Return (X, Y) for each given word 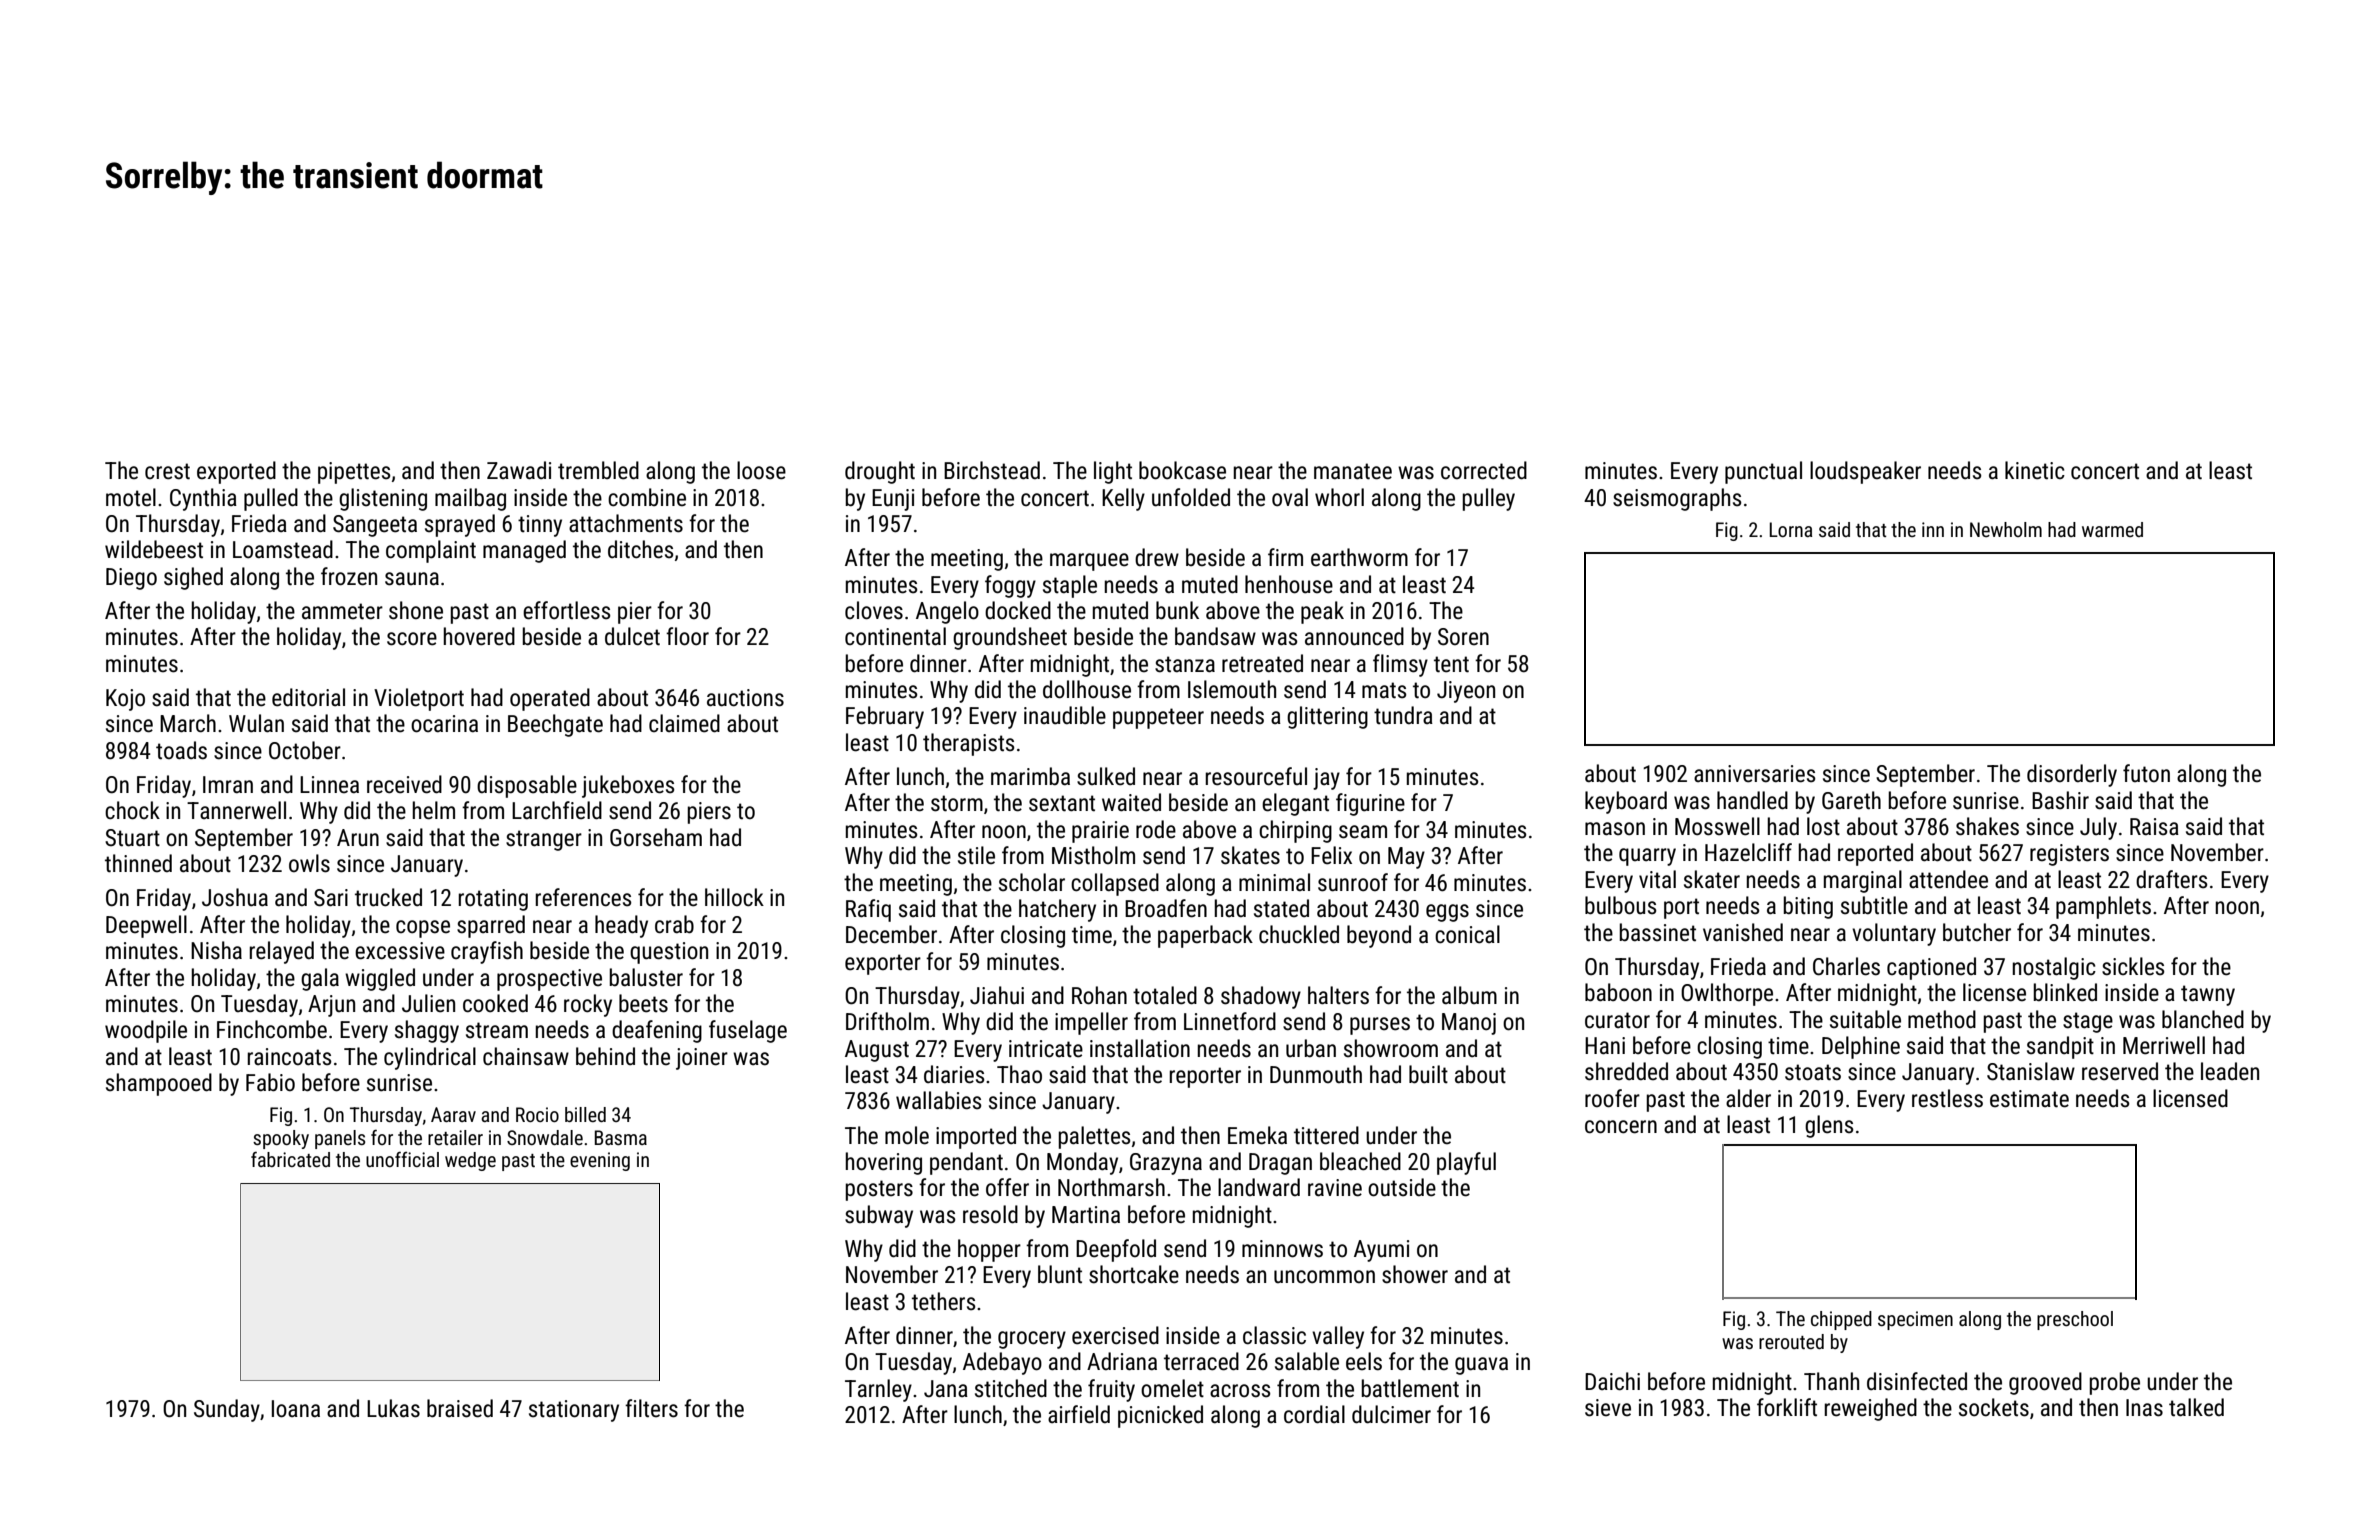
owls (309, 863)
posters (879, 1190)
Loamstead (283, 549)
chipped (1841, 1320)
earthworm (1359, 557)
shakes (1987, 826)
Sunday (227, 1410)
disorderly (2072, 775)
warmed (2112, 529)
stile (976, 855)
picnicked (1160, 1416)
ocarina (444, 724)
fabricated (290, 1159)
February (885, 717)
